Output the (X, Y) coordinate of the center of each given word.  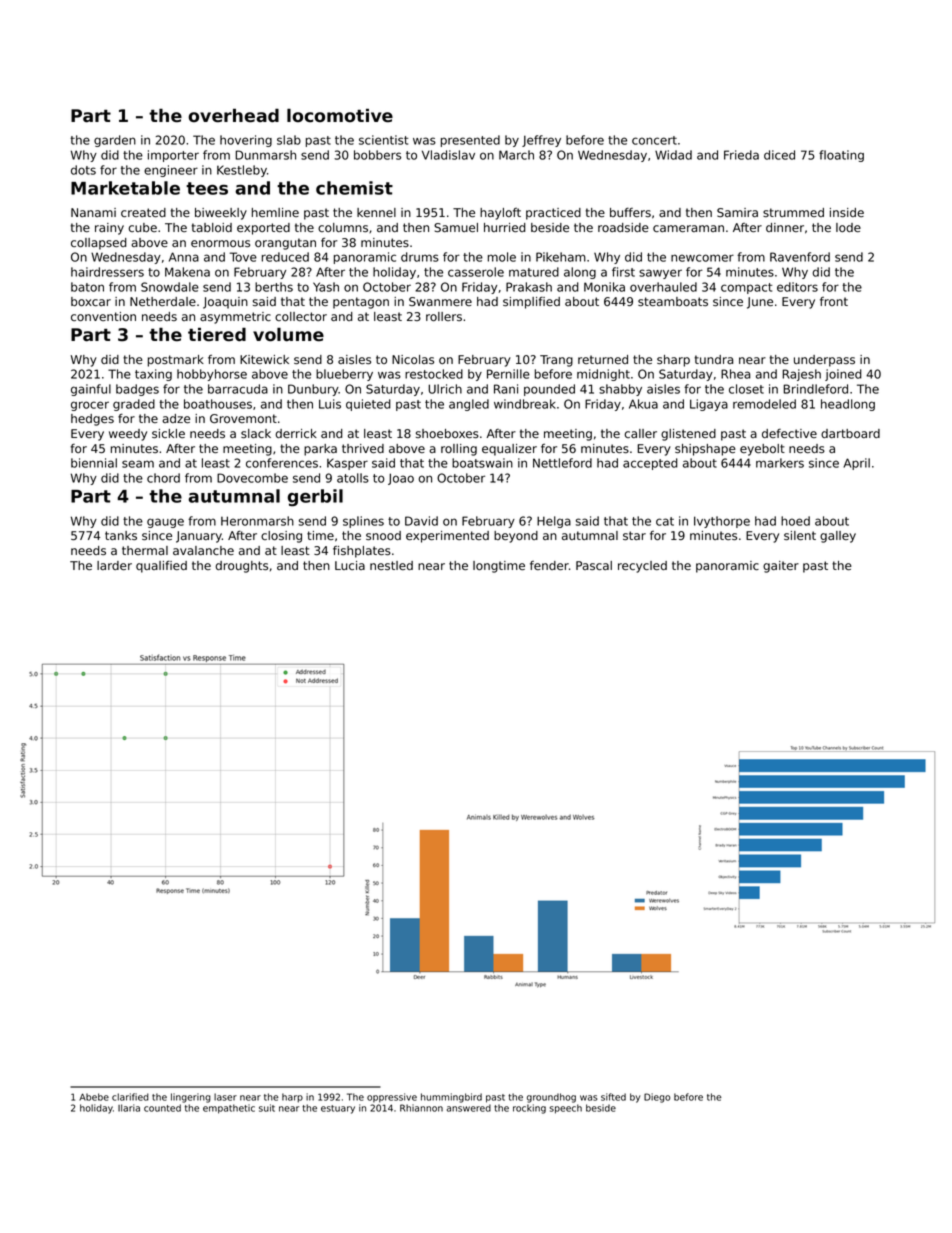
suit (267, 1108)
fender (549, 565)
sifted (613, 1097)
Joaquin (225, 303)
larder (114, 565)
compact (746, 288)
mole (502, 257)
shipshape (705, 450)
